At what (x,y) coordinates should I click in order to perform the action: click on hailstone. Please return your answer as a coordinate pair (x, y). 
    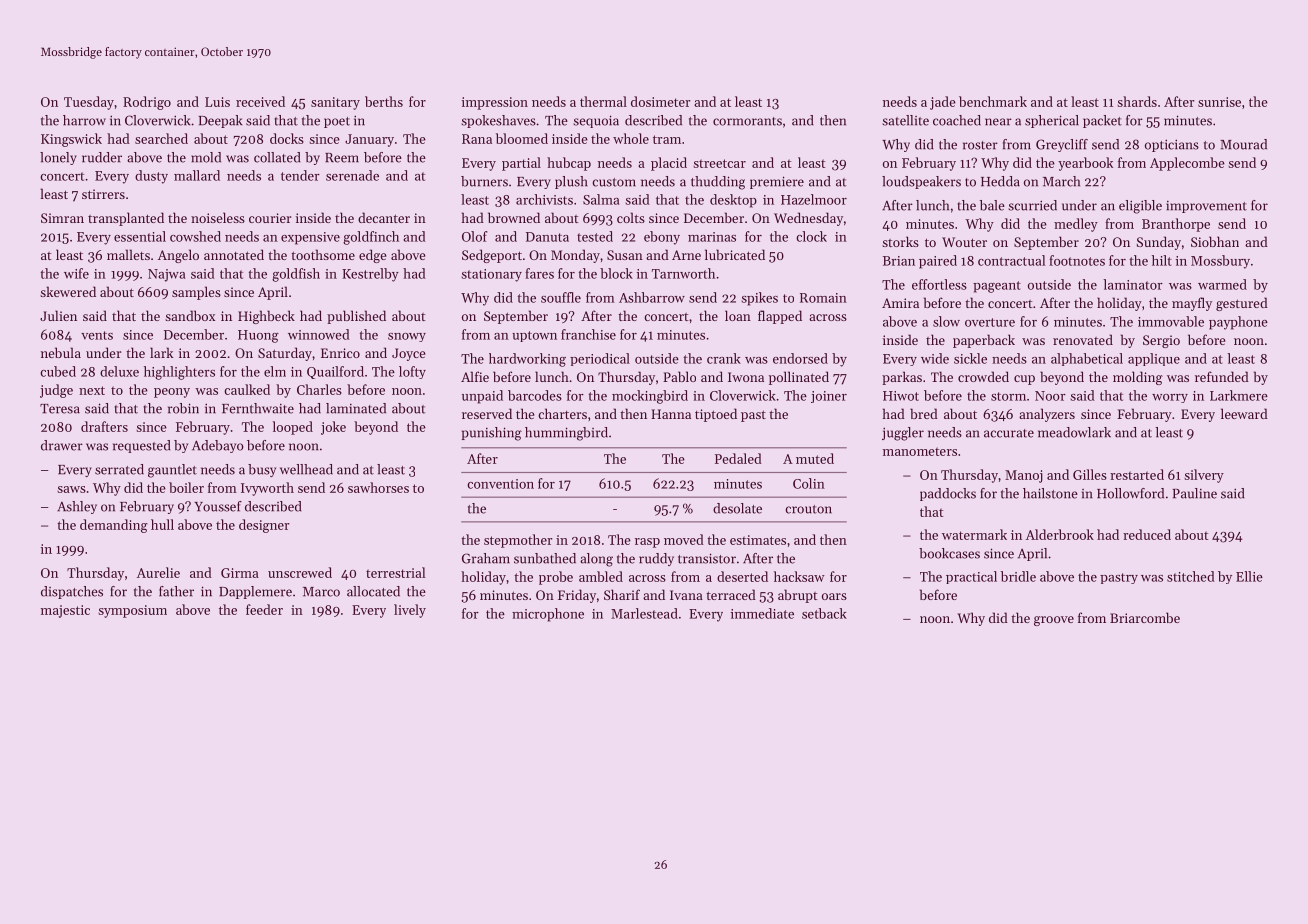
    Looking at the image, I should click on (1050, 493).
